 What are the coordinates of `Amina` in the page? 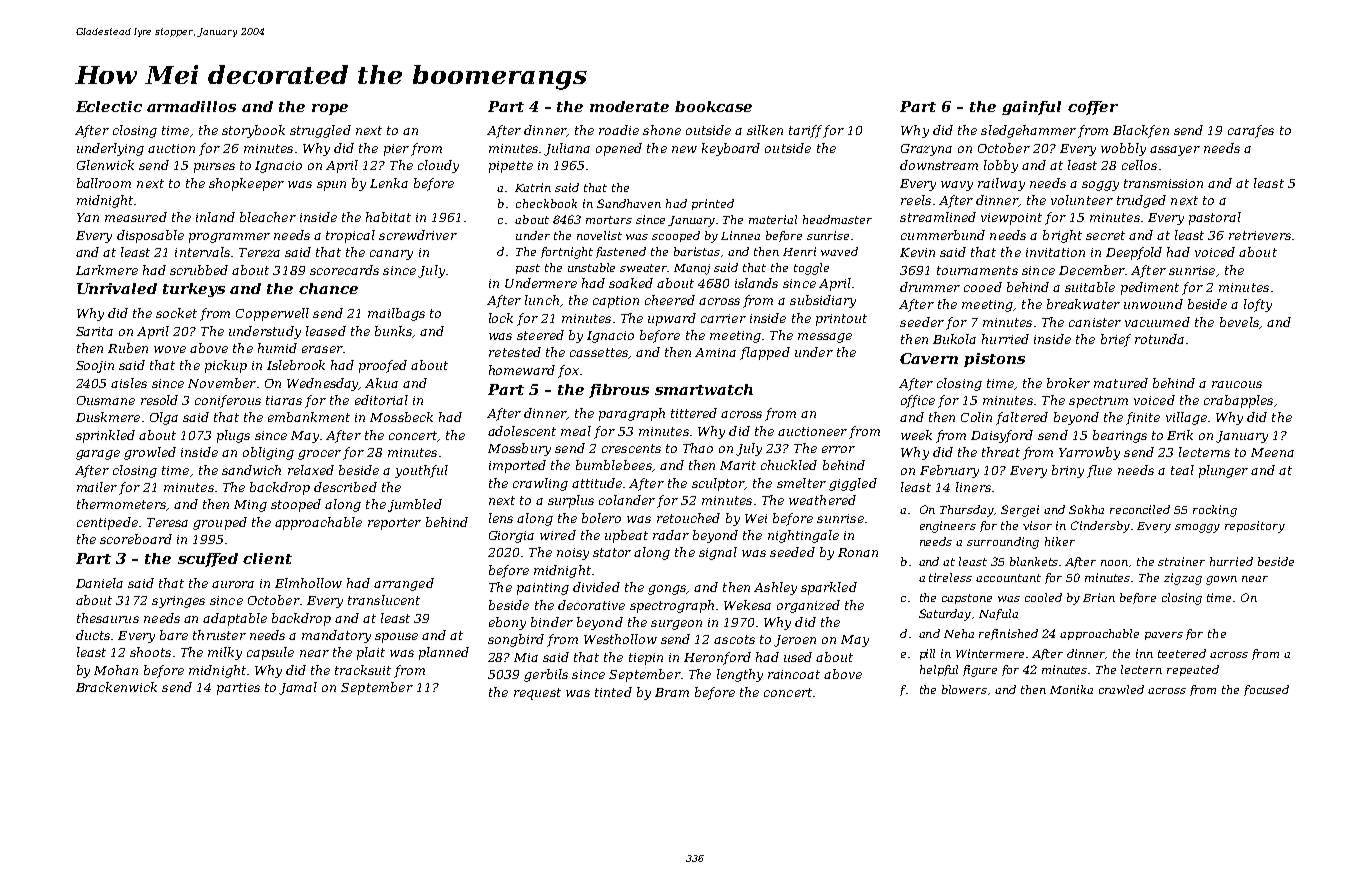 It's located at (715, 352).
